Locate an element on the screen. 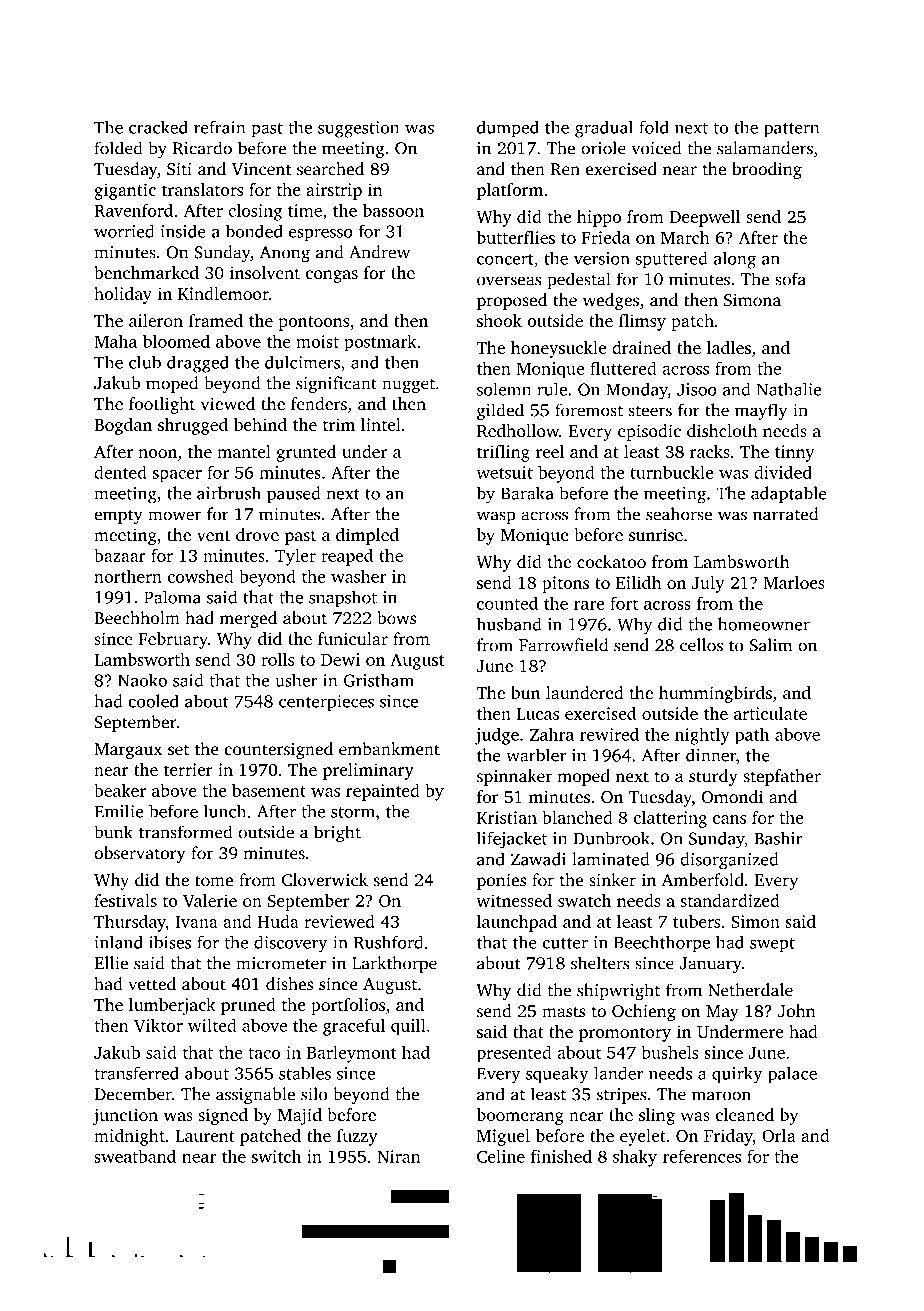 This screenshot has height=1311, width=924. gradual is located at coordinates (604, 129).
